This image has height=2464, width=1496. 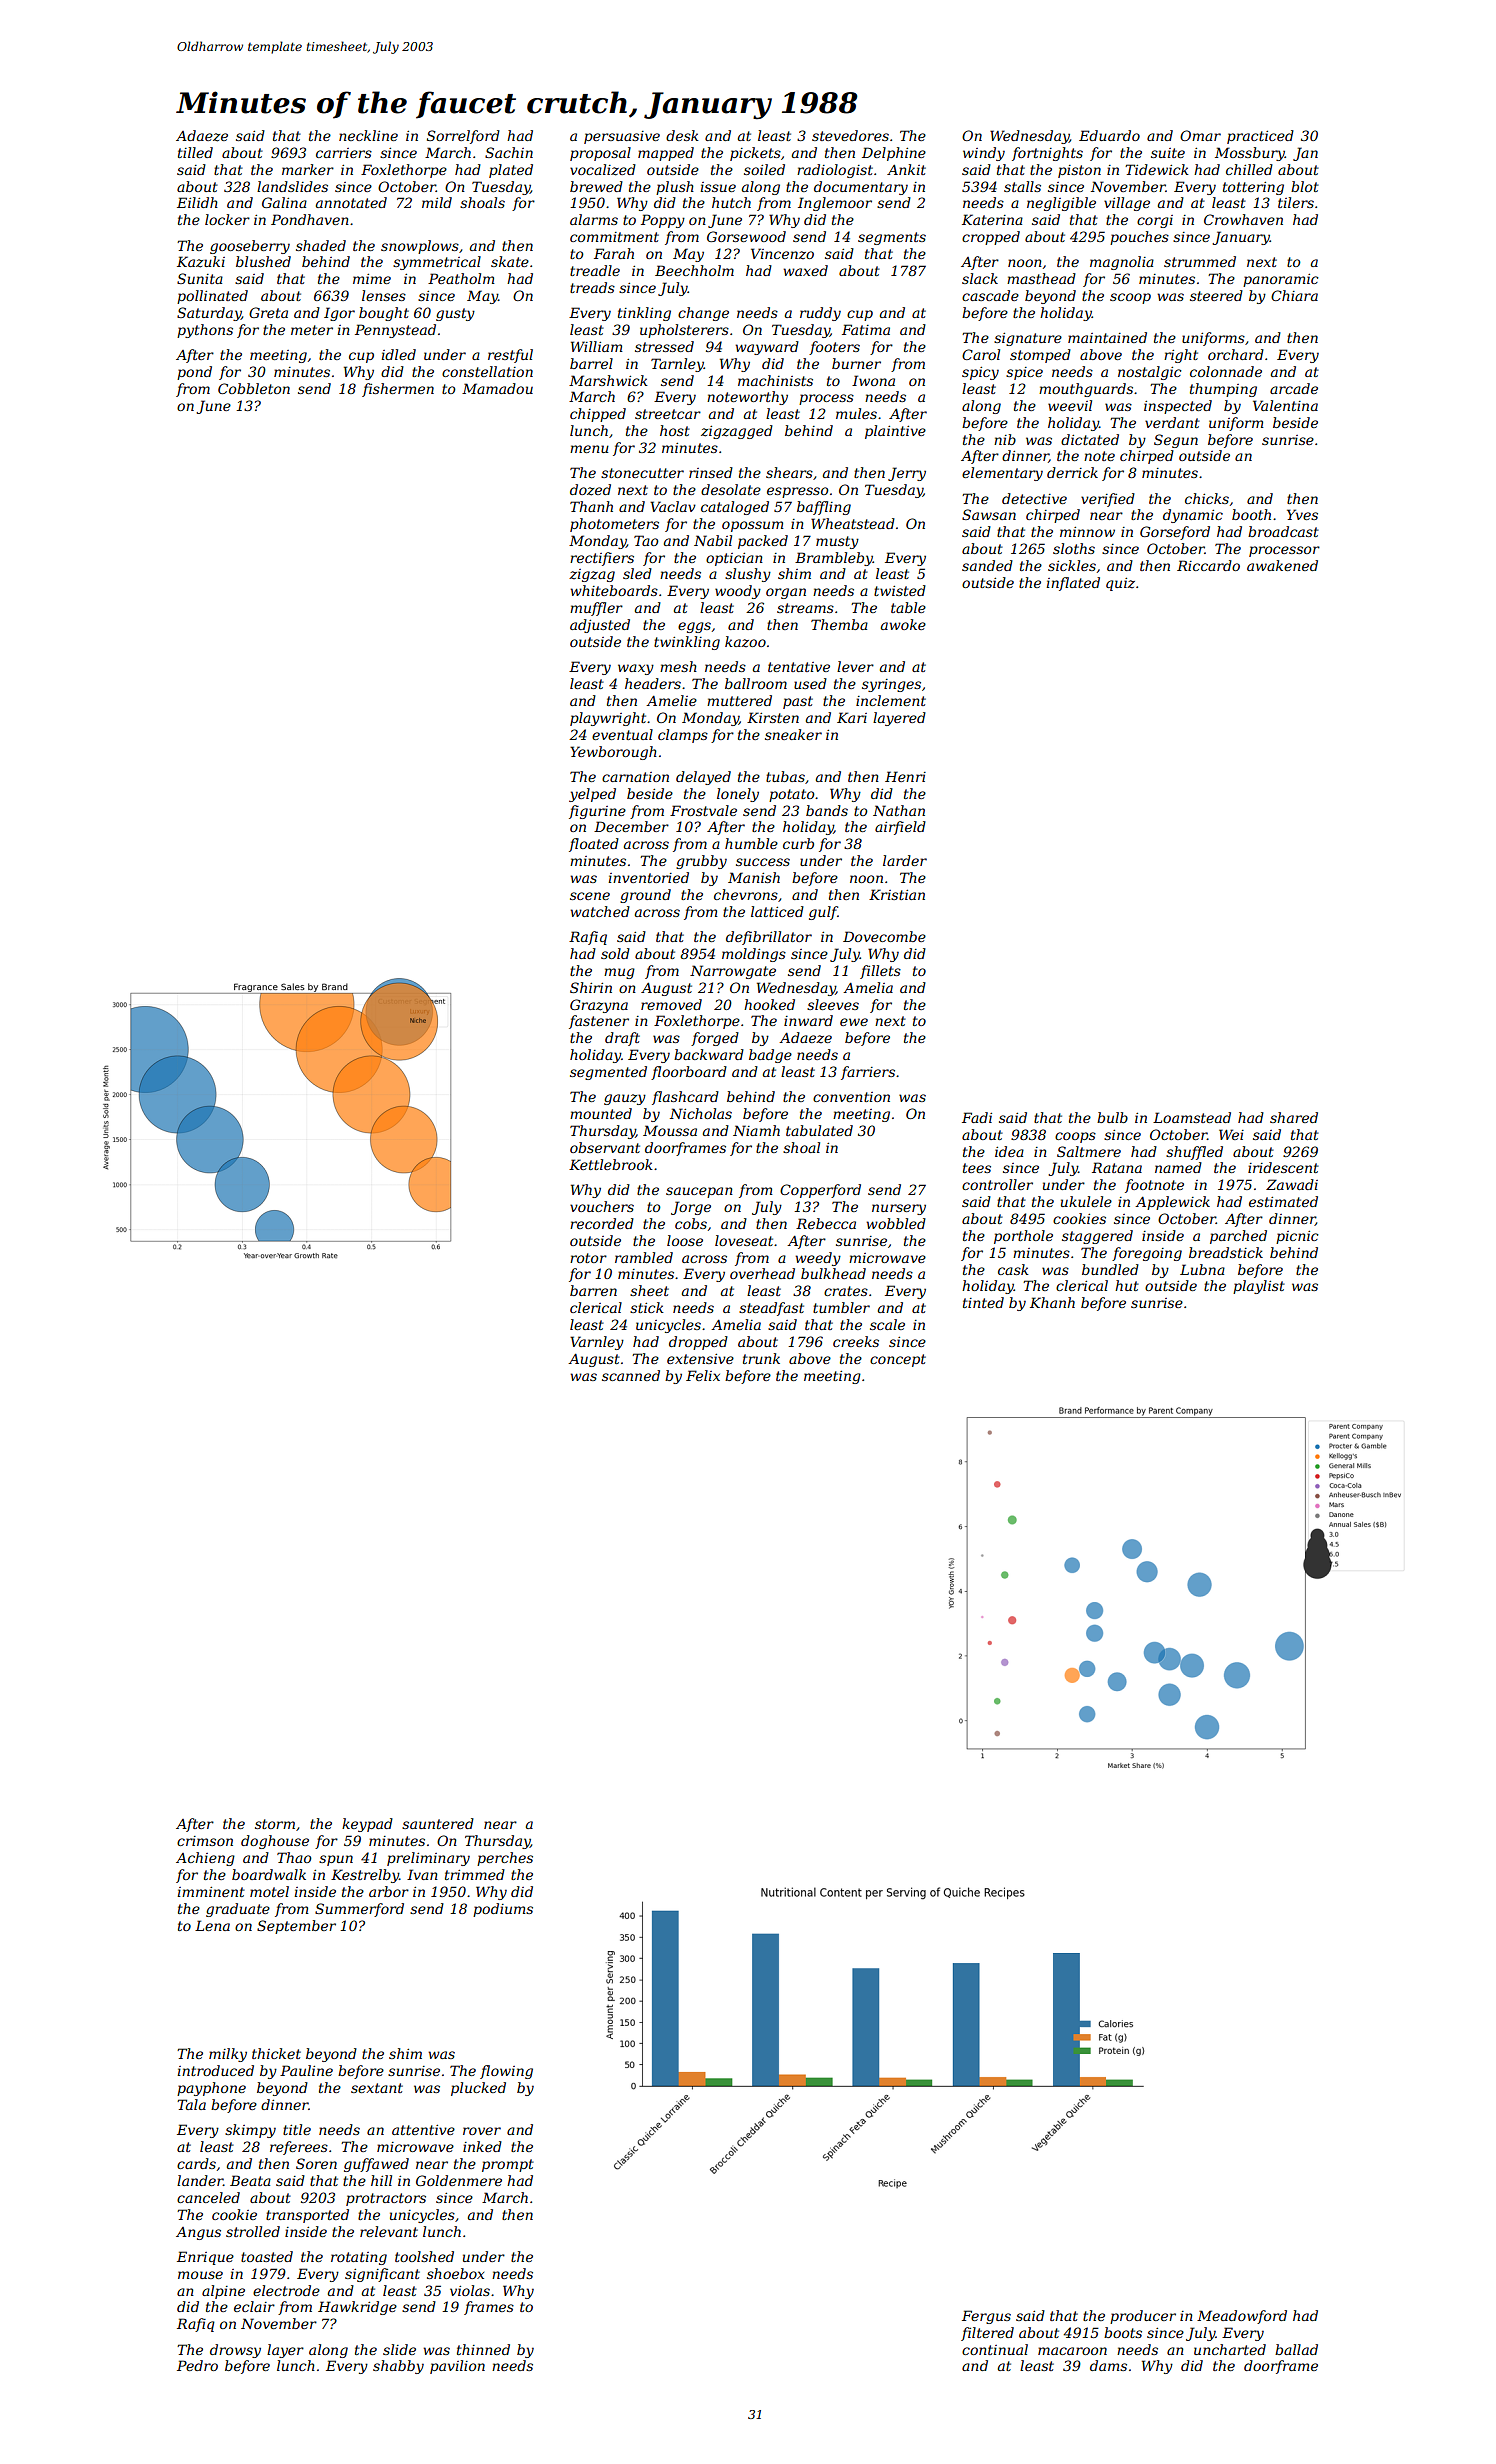 What do you see at coordinates (254, 388) in the image?
I see `Cobbleton` at bounding box center [254, 388].
